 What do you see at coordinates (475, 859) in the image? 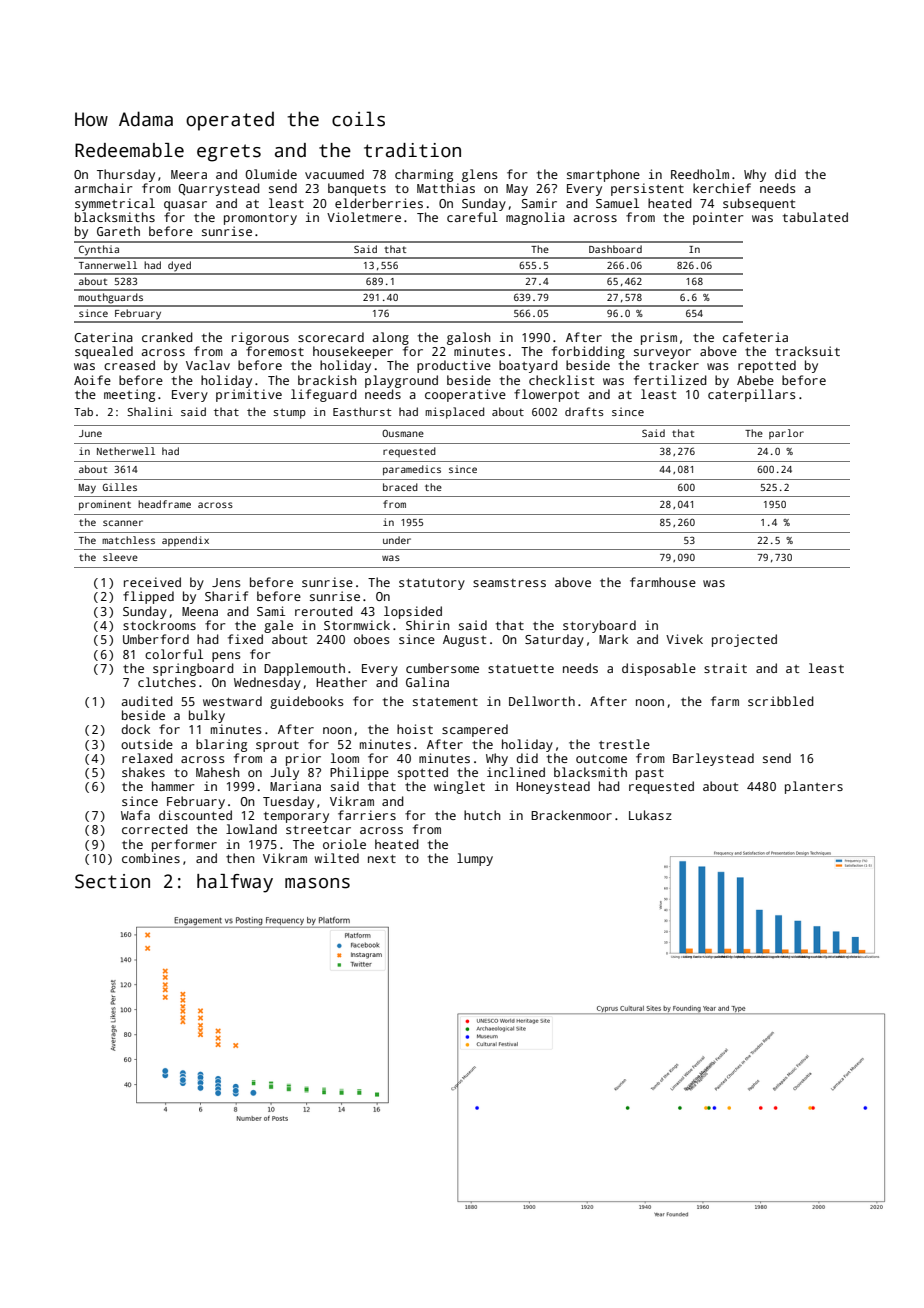
I see `lumpy` at bounding box center [475, 859].
